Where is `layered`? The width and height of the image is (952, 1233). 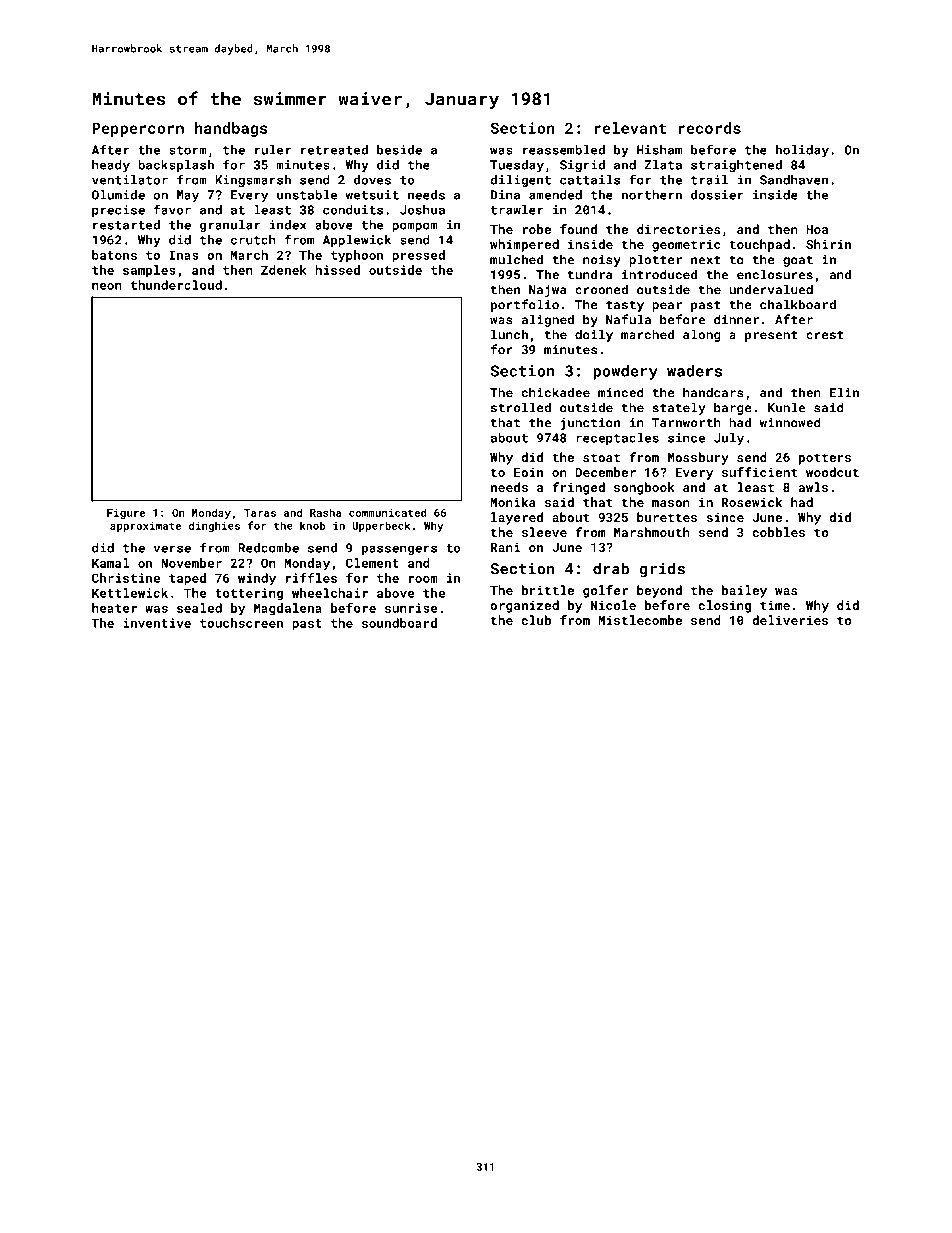 layered is located at coordinates (517, 518).
